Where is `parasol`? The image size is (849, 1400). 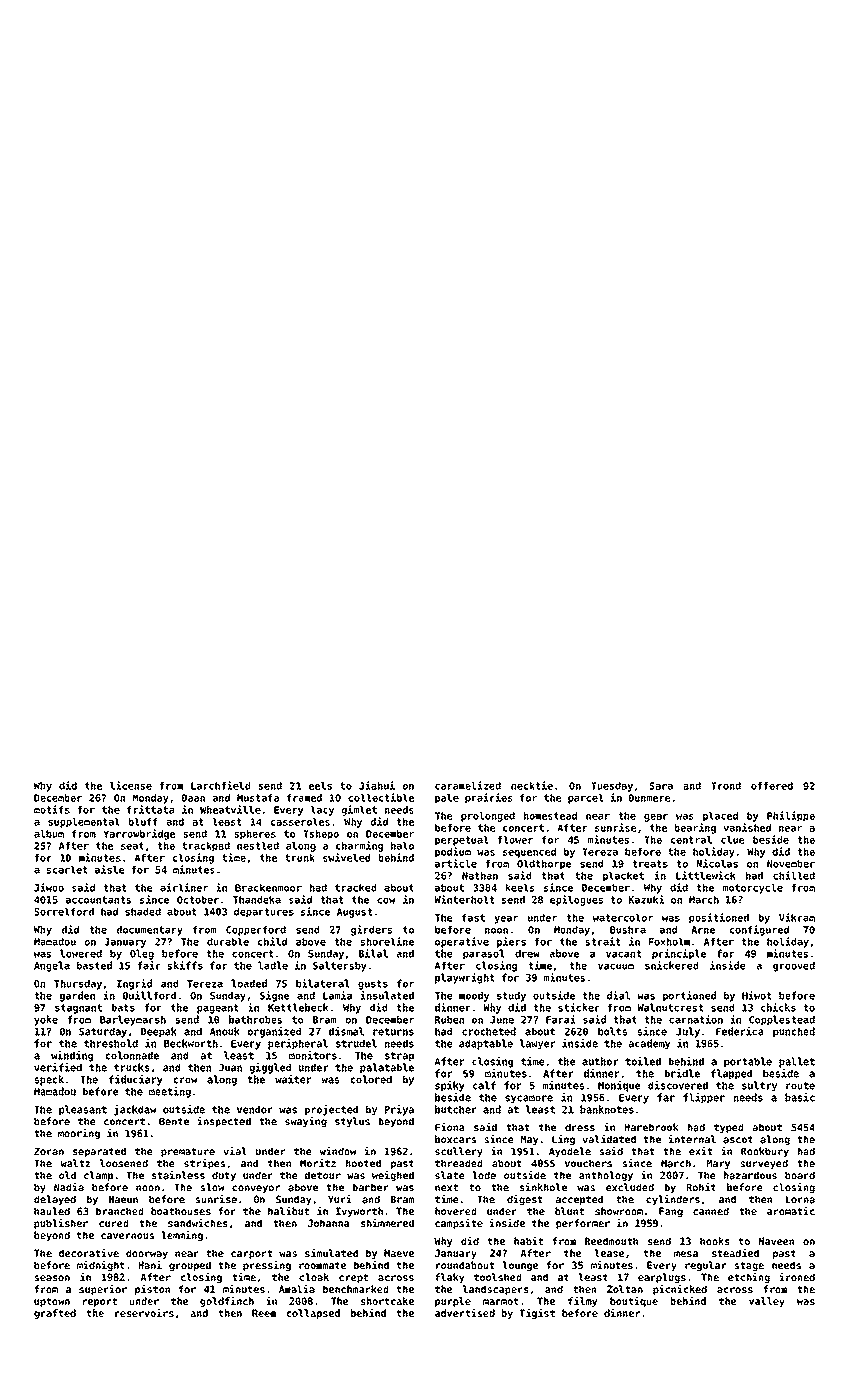 parasol is located at coordinates (484, 954).
